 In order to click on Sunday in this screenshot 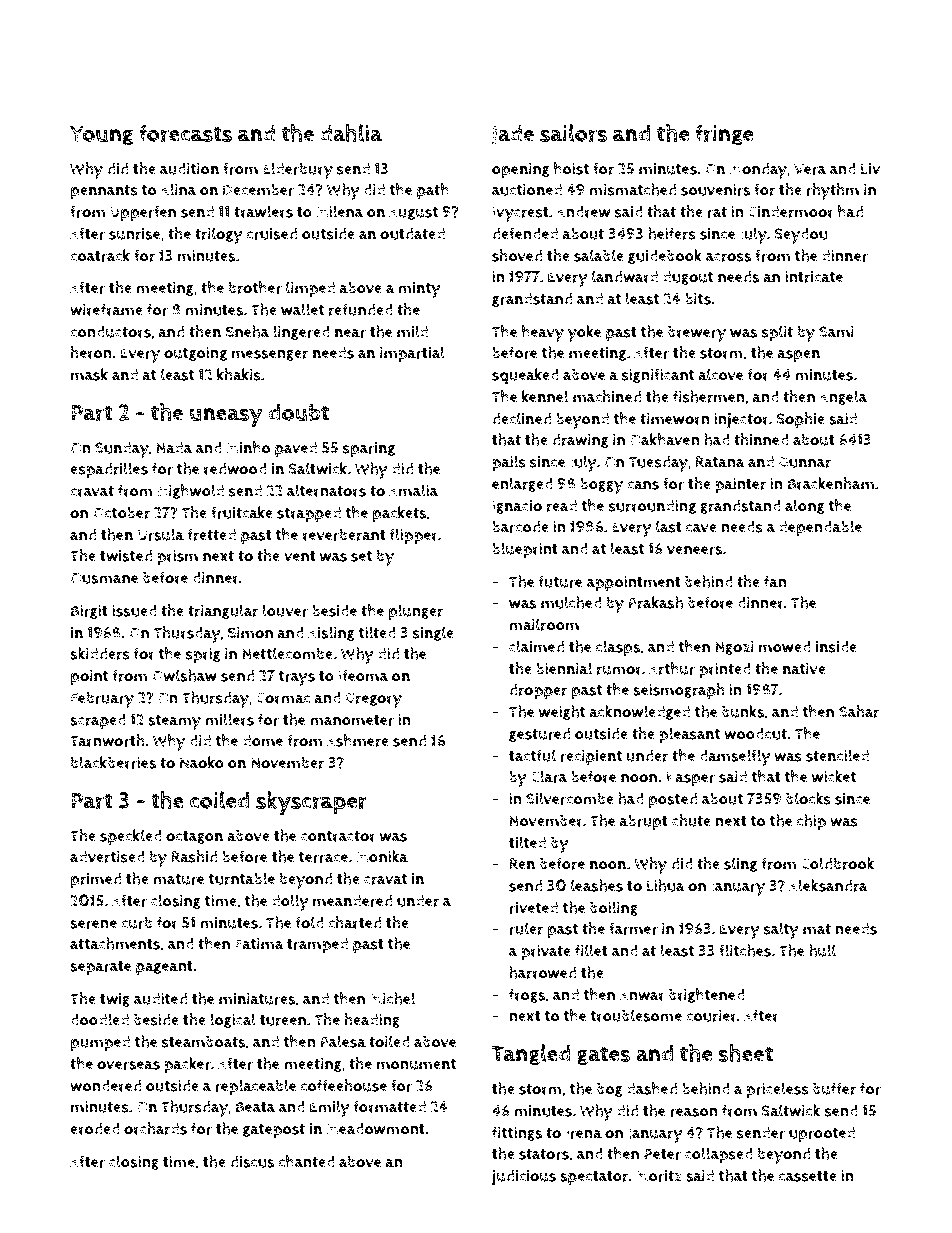, I will do `click(122, 449)`.
